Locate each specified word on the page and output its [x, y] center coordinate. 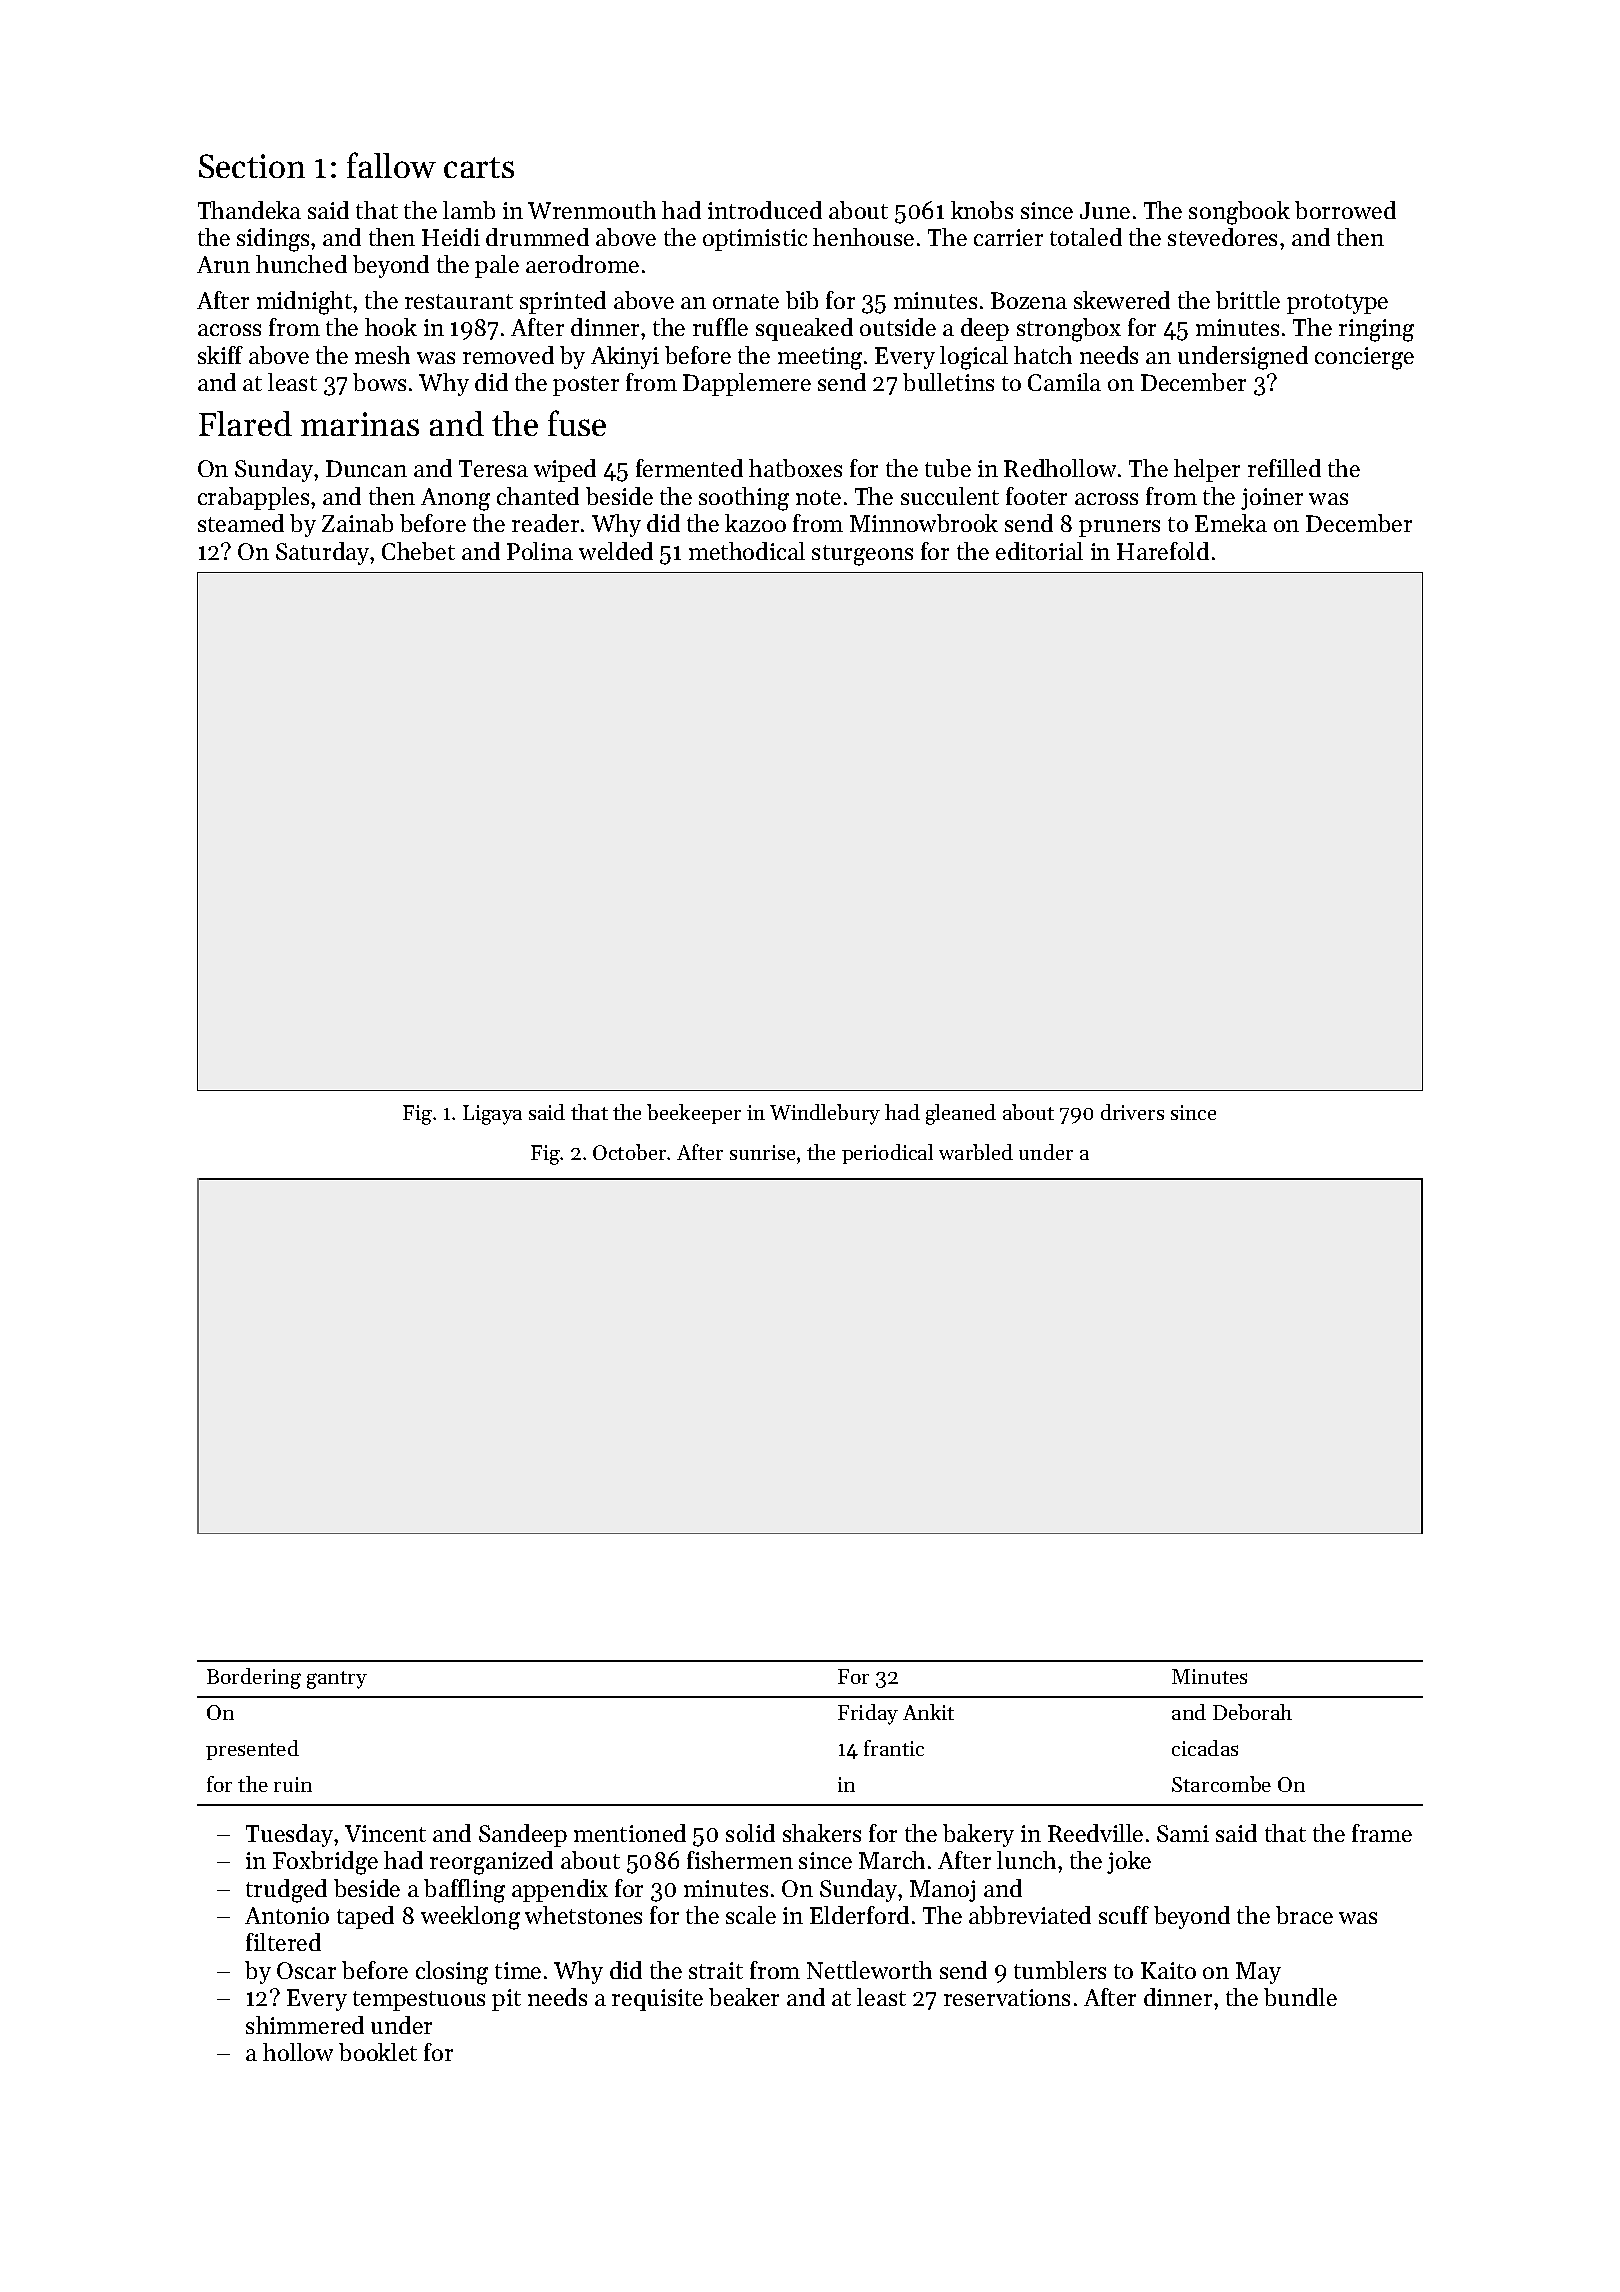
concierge [1364, 358]
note [818, 497]
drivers [1132, 1112]
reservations [1007, 1997]
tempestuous [419, 2001]
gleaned [961, 1114]
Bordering [254, 1678]
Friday [868, 1714]
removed [508, 355]
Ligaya [492, 1115]
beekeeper [694, 1114]
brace [1304, 1915]
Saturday [322, 553]
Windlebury [825, 1114]
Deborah [1252, 1712]
